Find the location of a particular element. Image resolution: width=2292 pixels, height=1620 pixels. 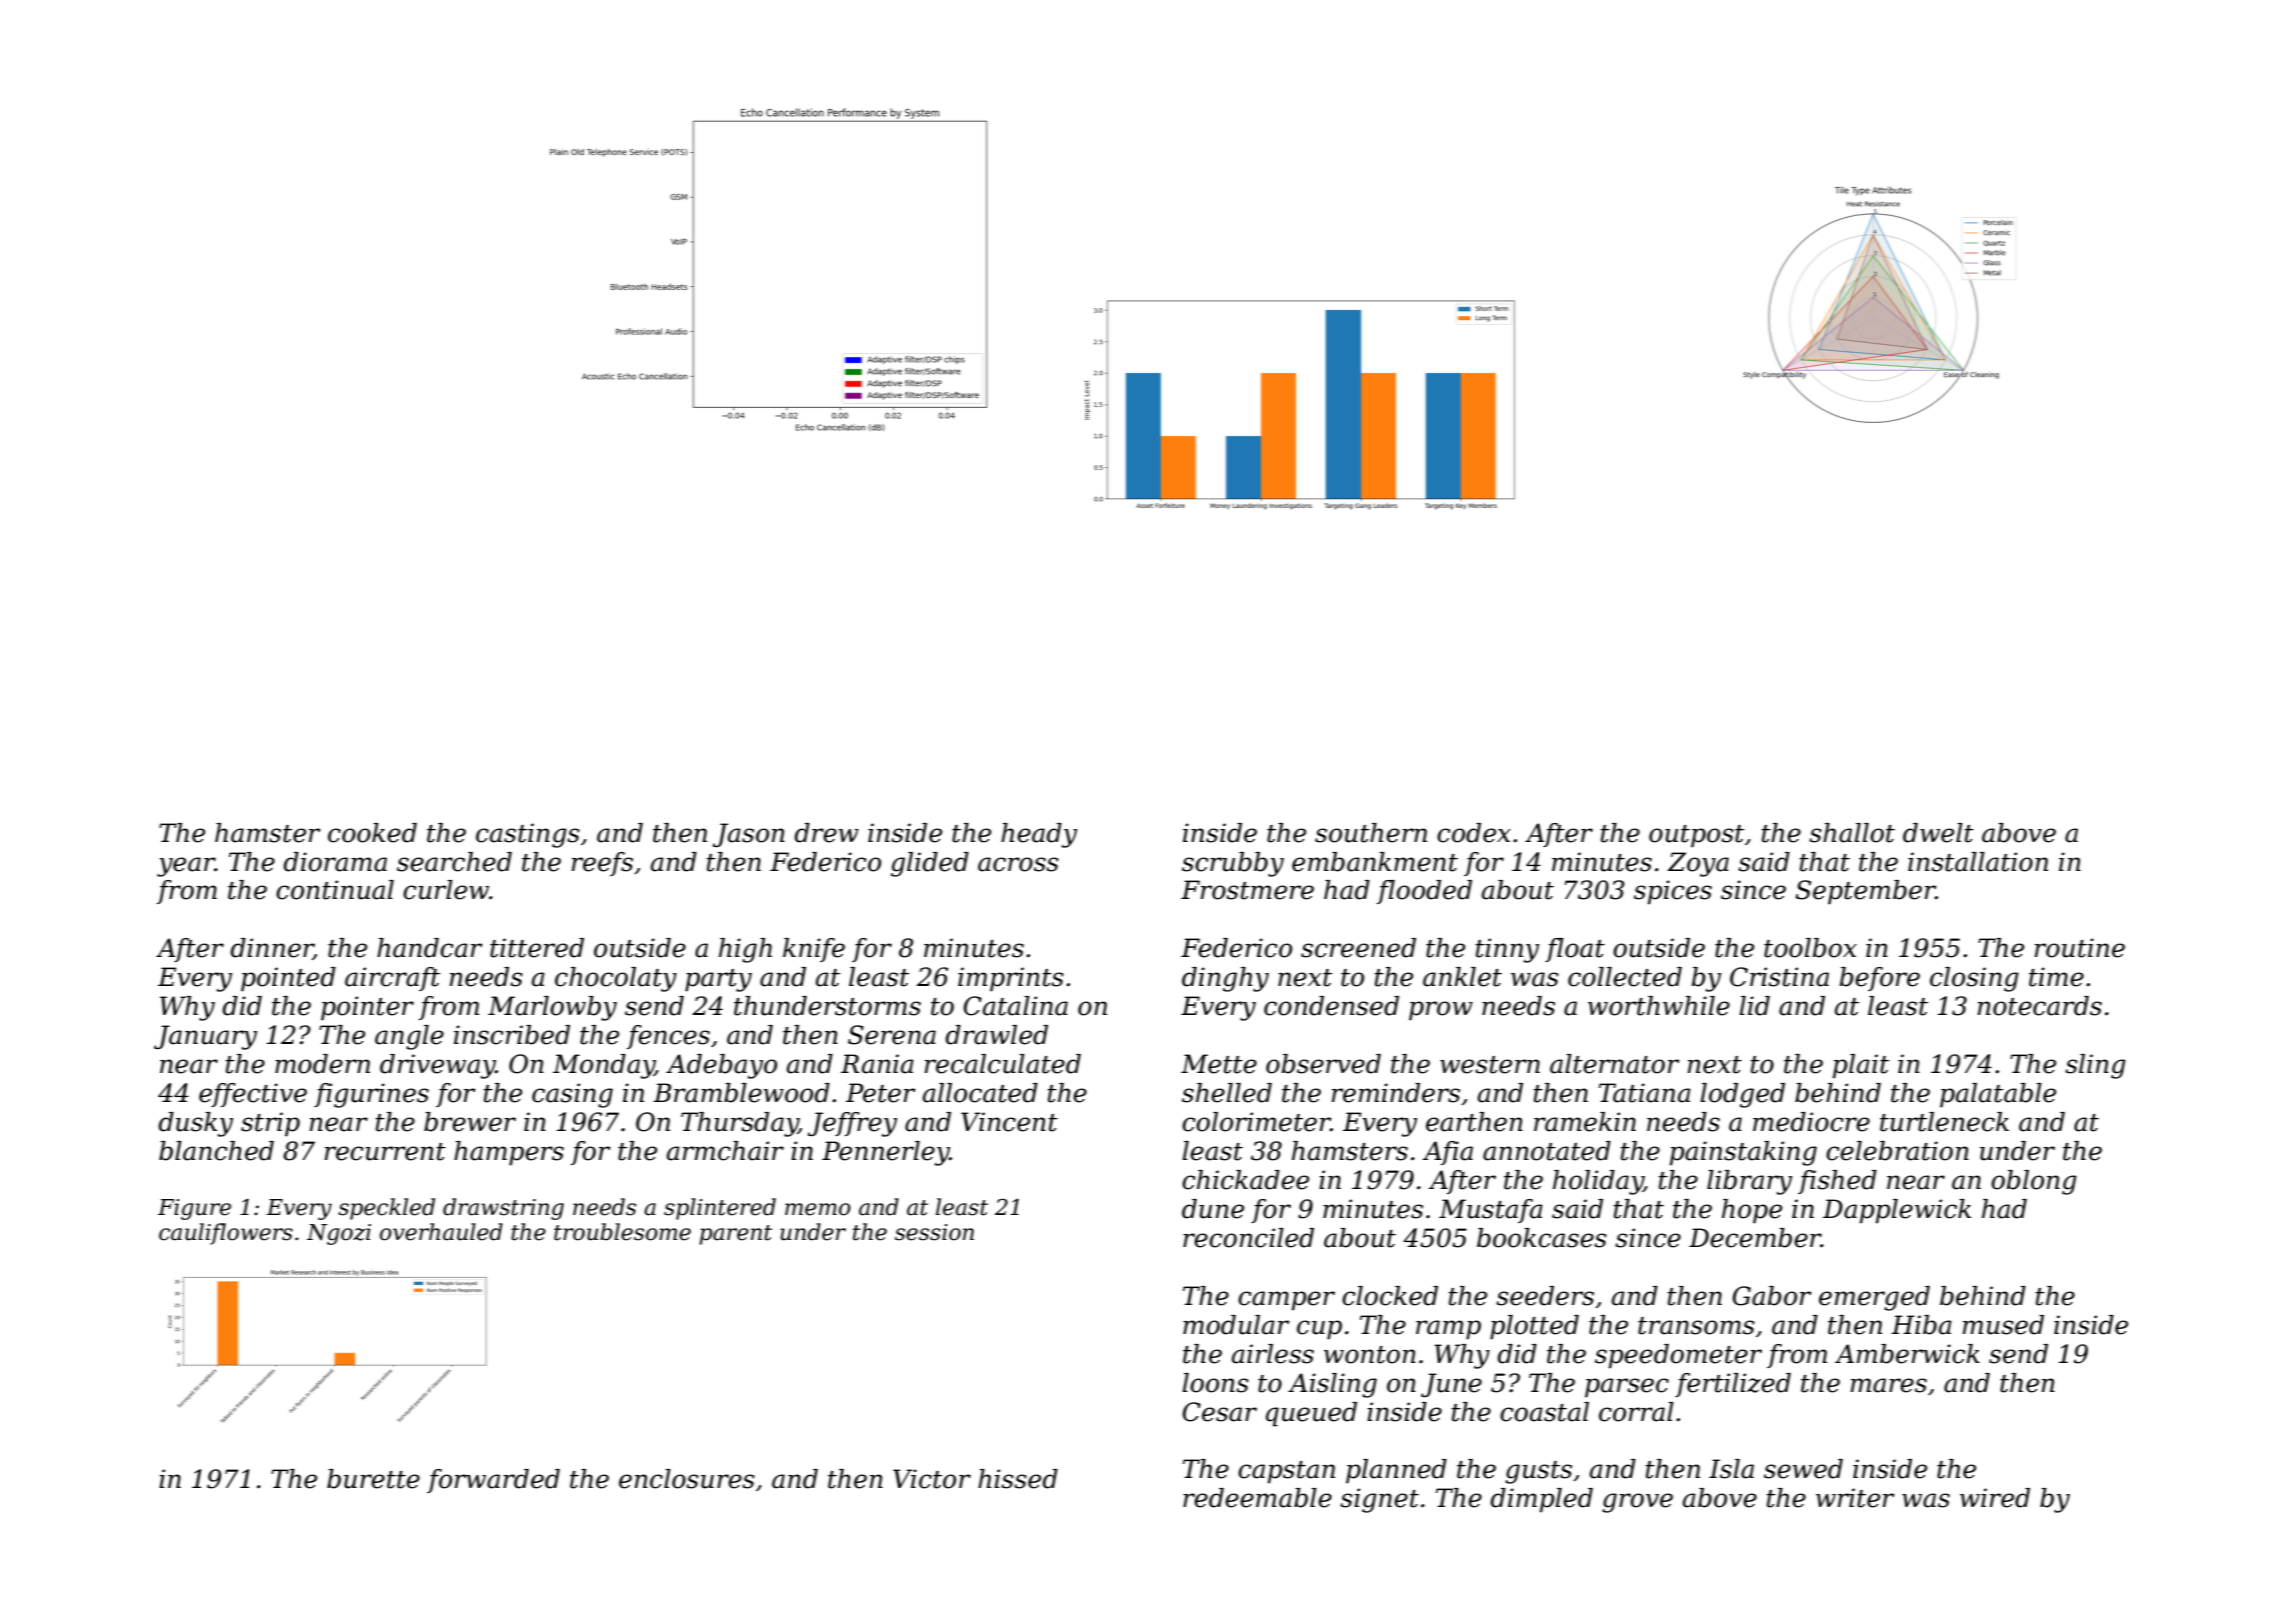

overhauled is located at coordinates (441, 1232).
